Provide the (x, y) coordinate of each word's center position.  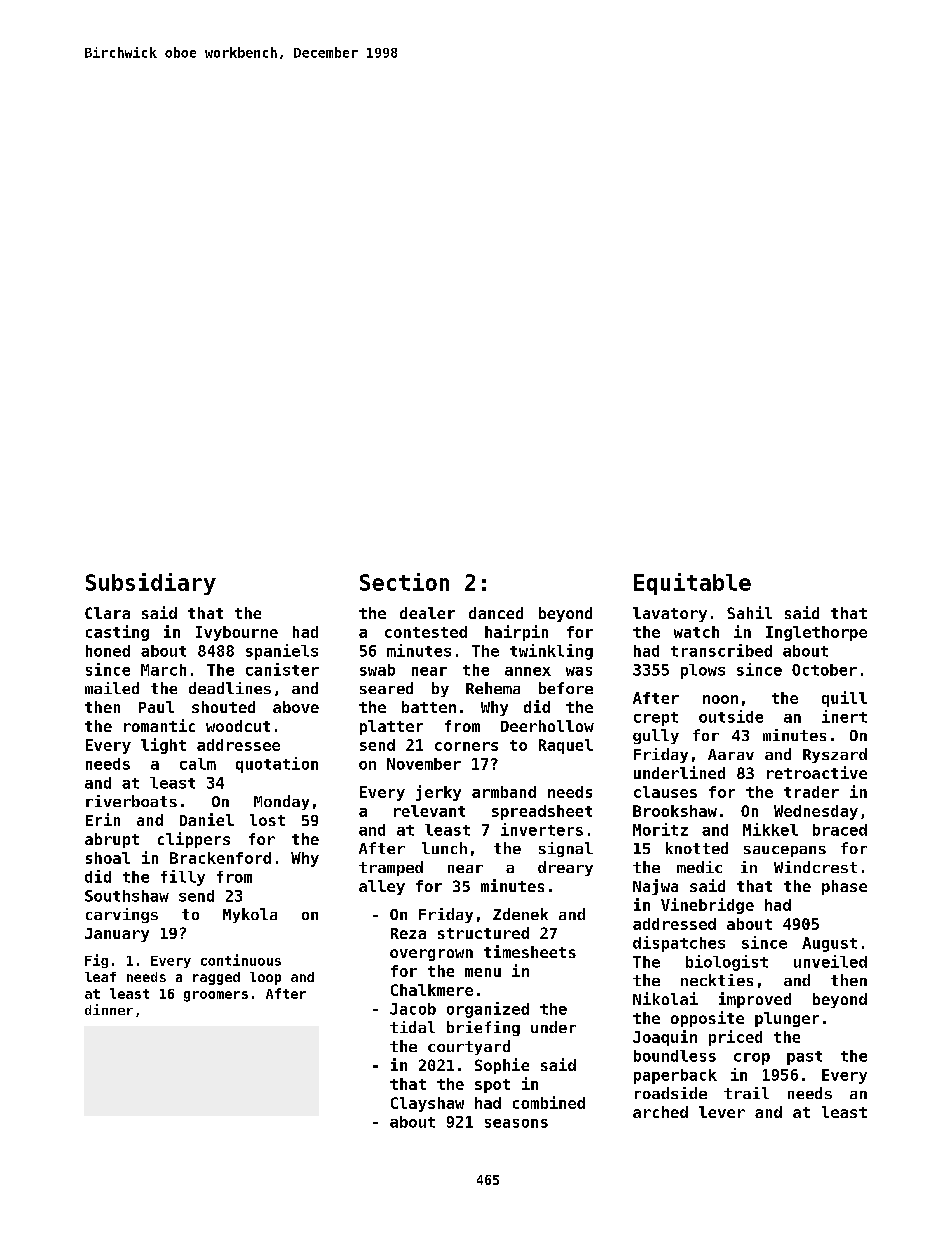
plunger (787, 1019)
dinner (109, 1009)
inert (844, 716)
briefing (483, 1028)
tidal (412, 1027)
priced (735, 1038)
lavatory (670, 614)
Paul (156, 707)
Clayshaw (427, 1104)
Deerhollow (547, 726)
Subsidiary (151, 584)
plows (703, 671)
